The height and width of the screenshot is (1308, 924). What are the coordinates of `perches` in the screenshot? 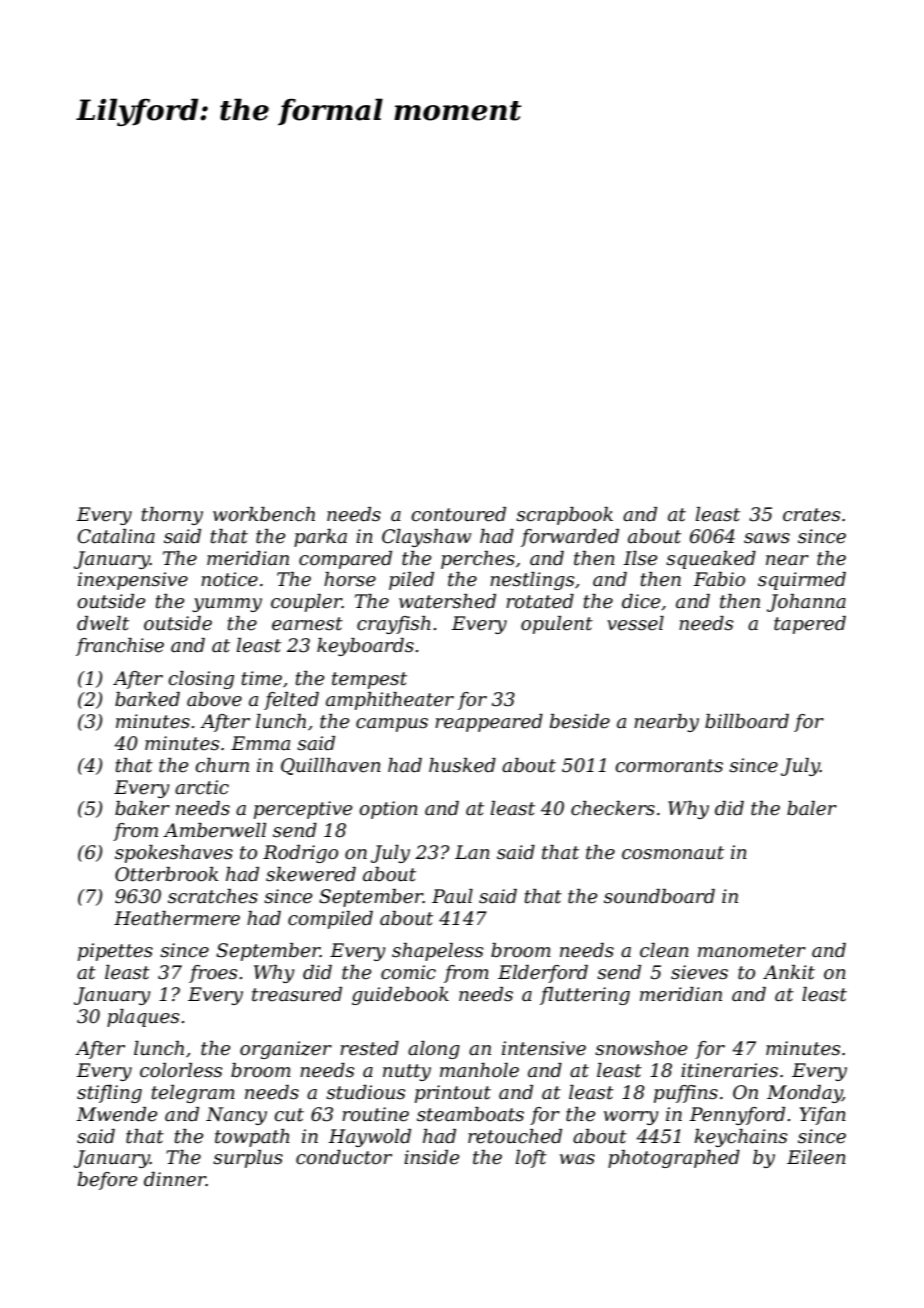 It's located at (478, 560).
